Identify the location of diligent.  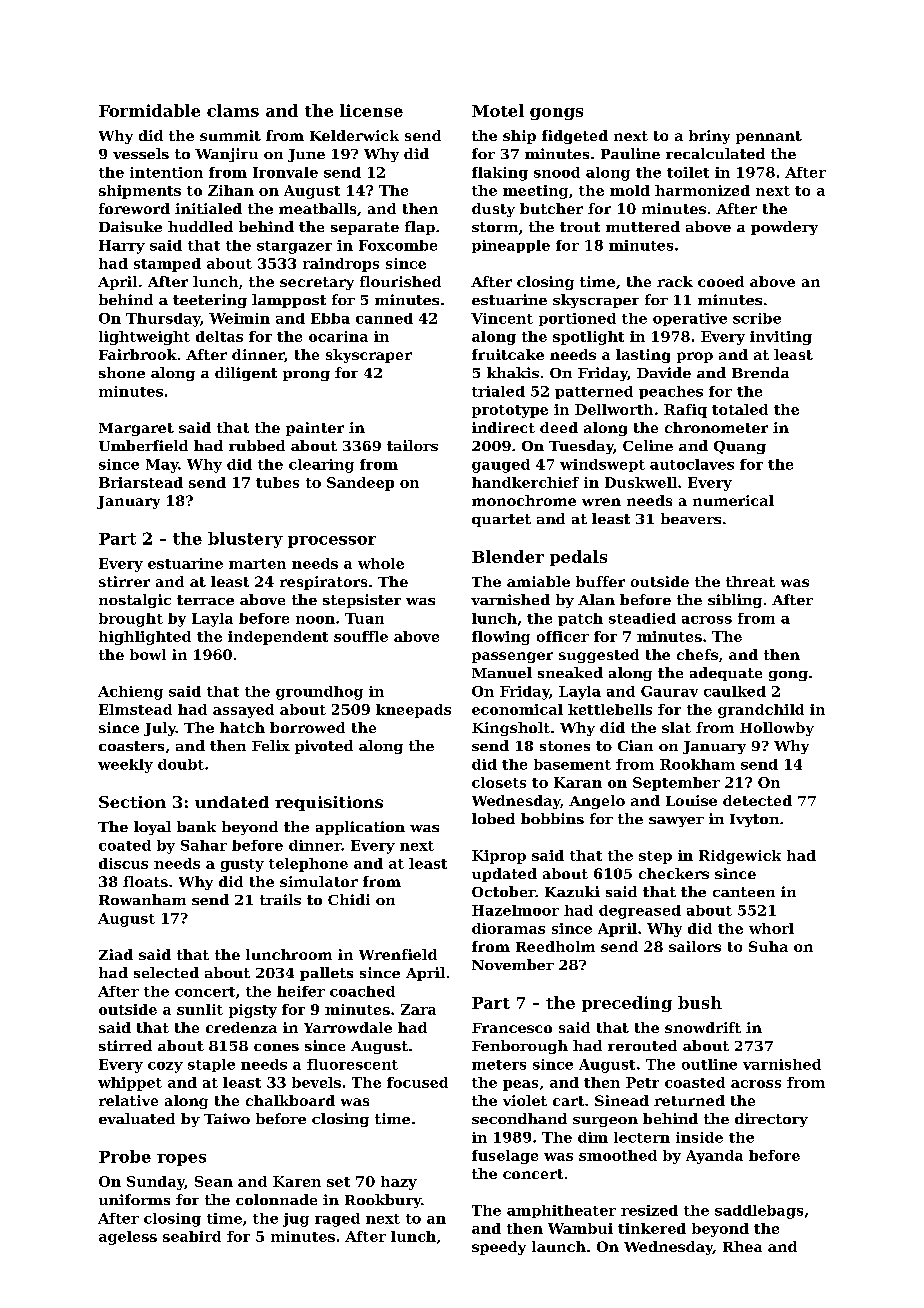
(246, 374).
